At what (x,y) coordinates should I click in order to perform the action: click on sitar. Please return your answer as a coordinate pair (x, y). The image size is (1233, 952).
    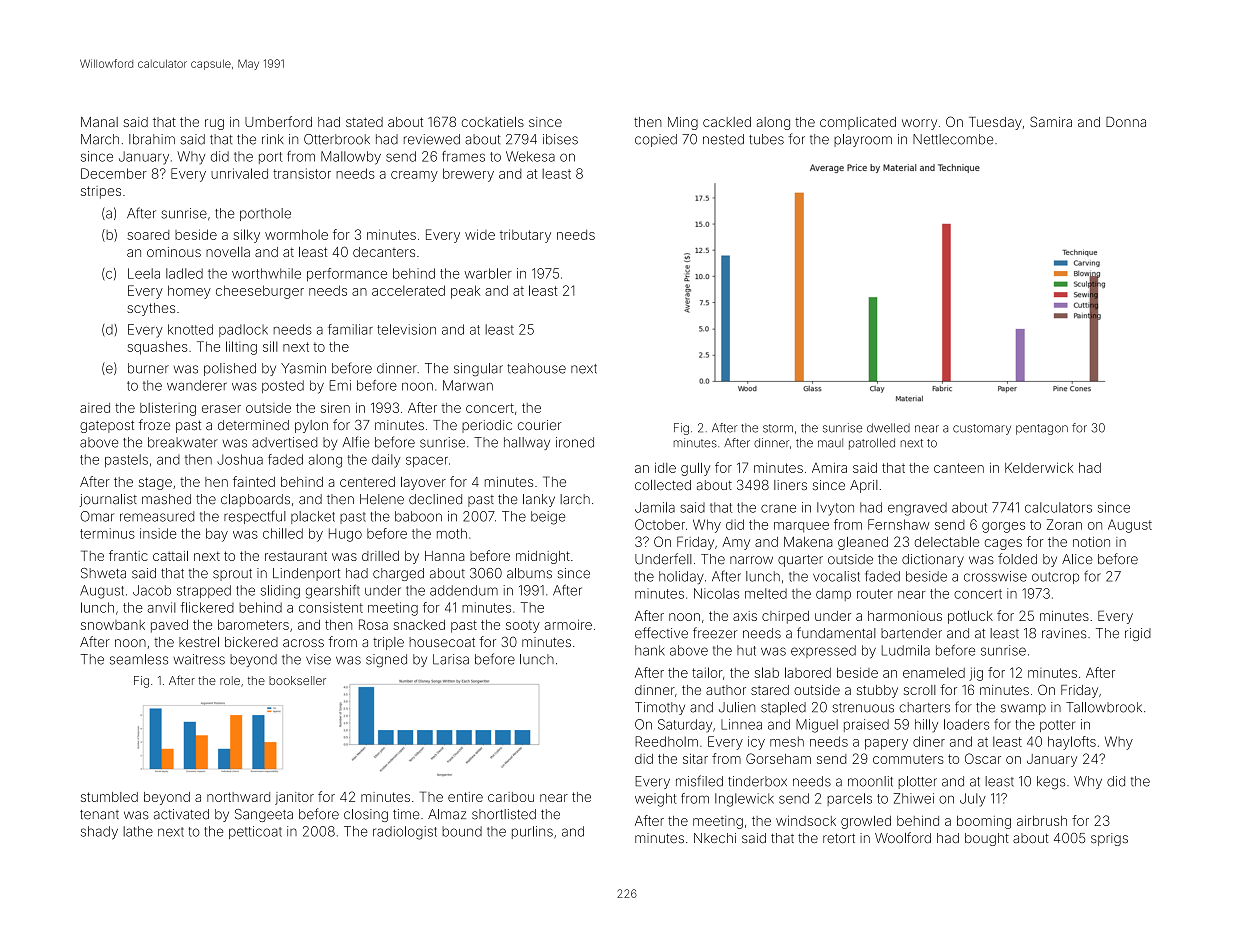
    Looking at the image, I should click on (695, 759).
